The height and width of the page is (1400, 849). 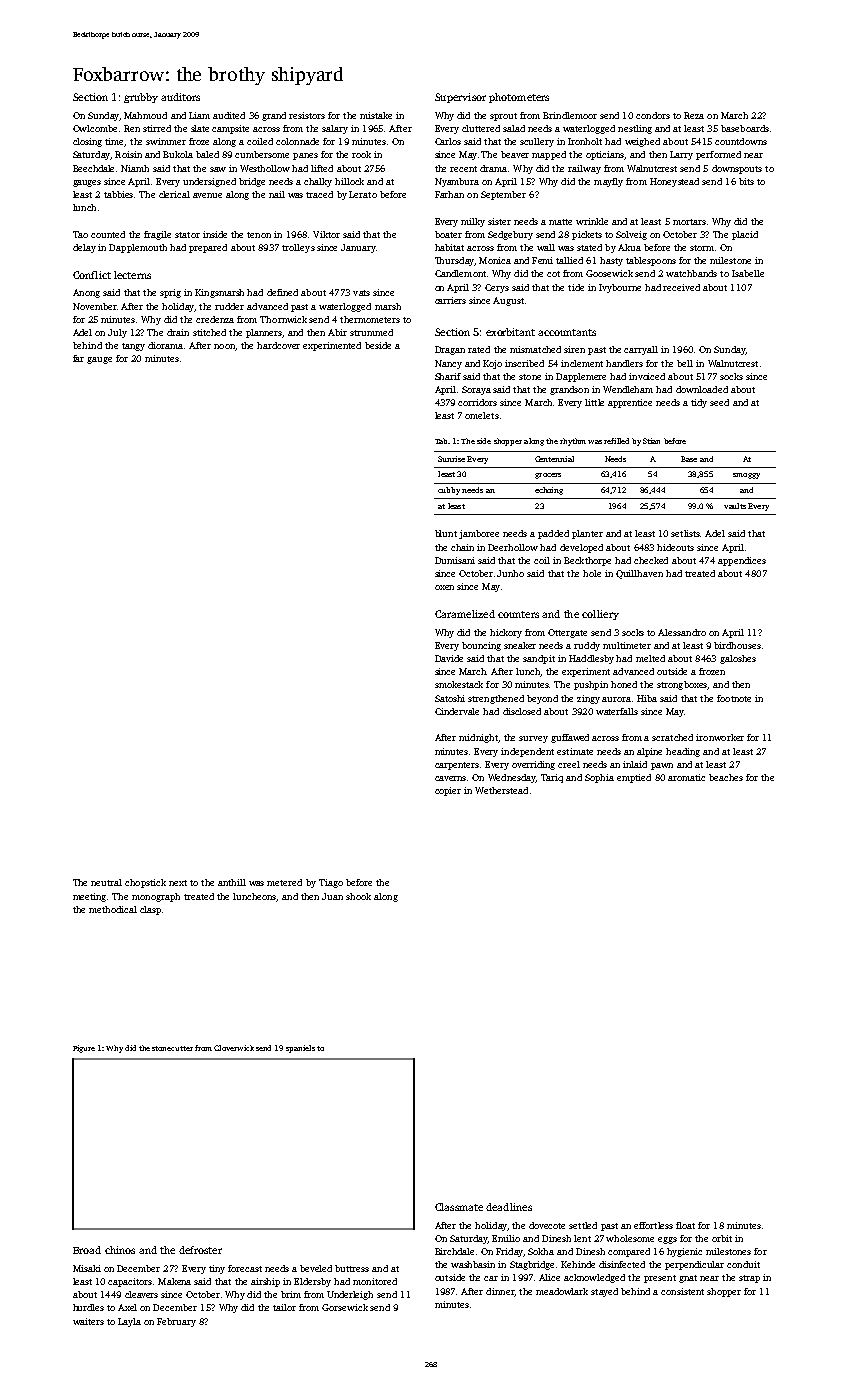 I want to click on anthill, so click(x=232, y=882).
